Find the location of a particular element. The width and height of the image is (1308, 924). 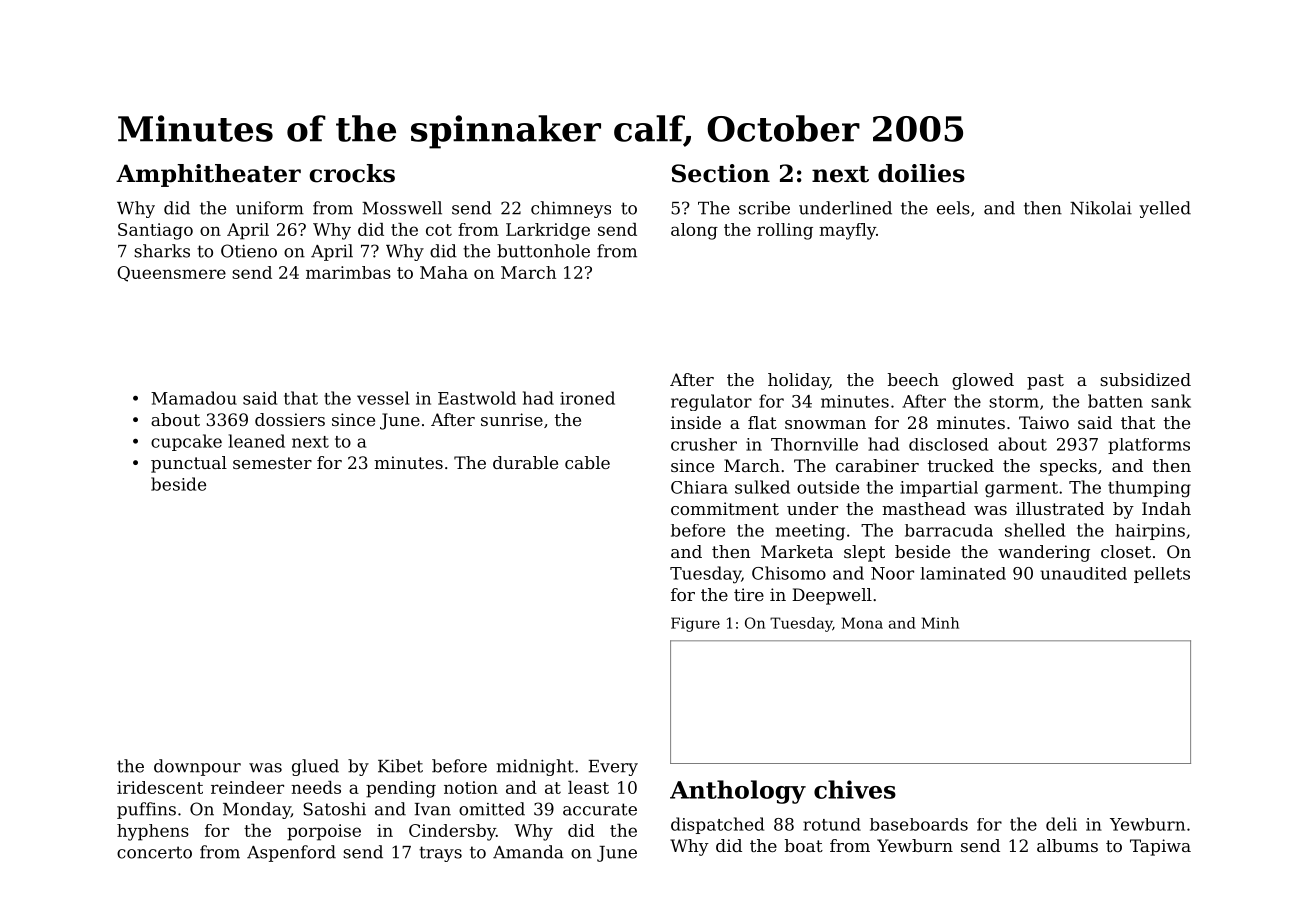

semester is located at coordinates (272, 463).
